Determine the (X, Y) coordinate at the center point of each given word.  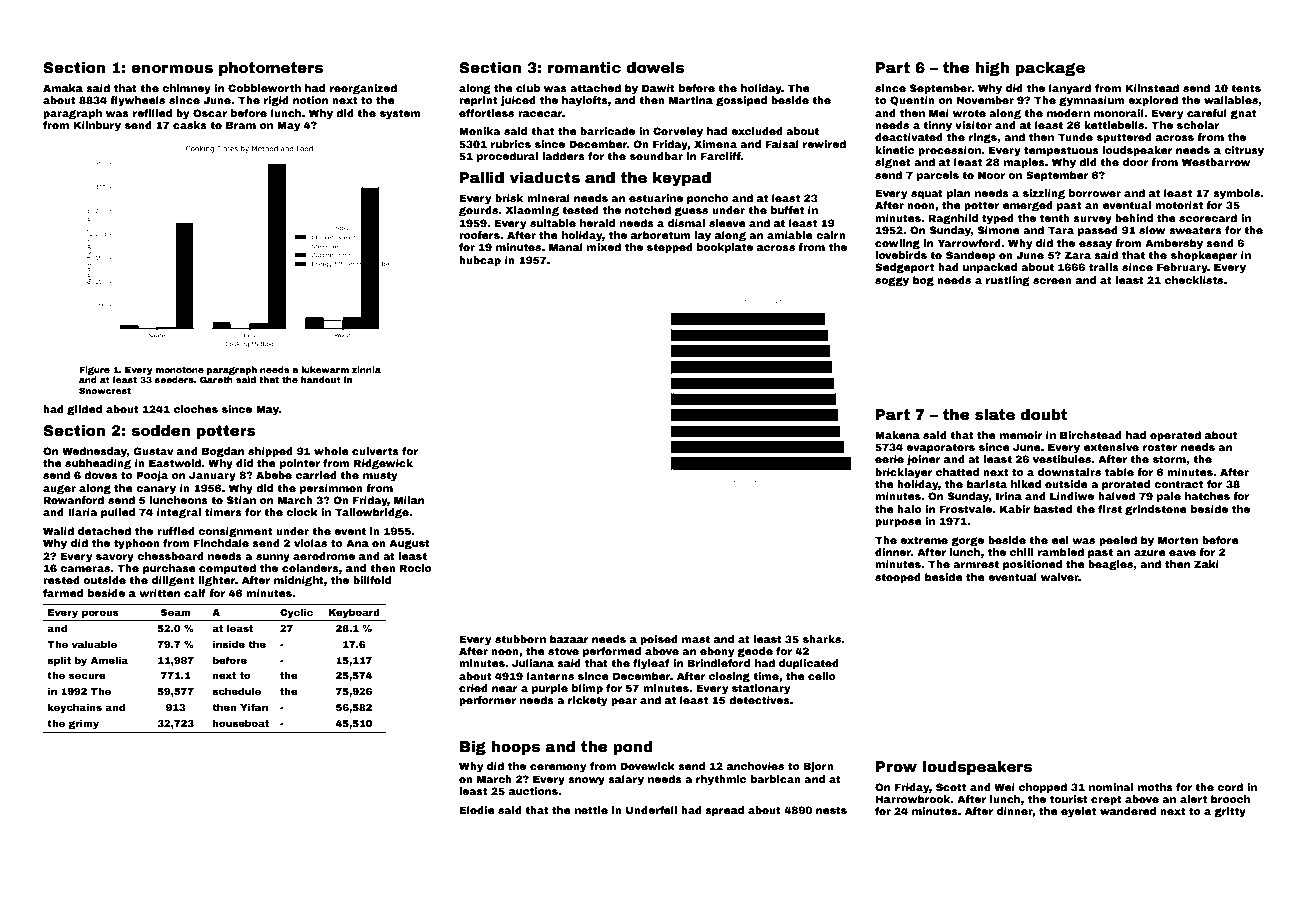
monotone (180, 370)
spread (724, 811)
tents (1246, 88)
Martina (691, 100)
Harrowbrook (913, 799)
